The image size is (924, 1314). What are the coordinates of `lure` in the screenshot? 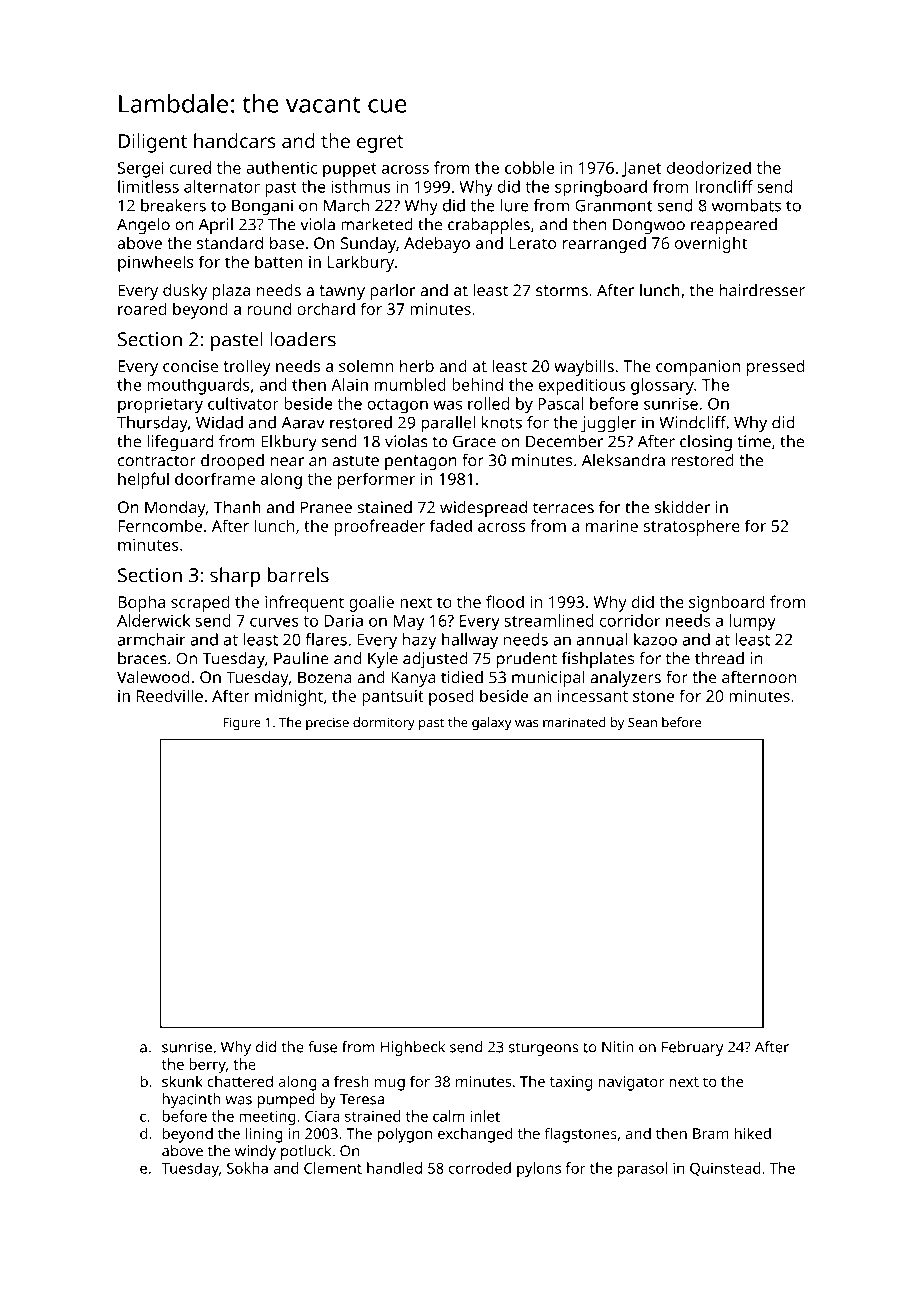 It's located at (515, 205).
